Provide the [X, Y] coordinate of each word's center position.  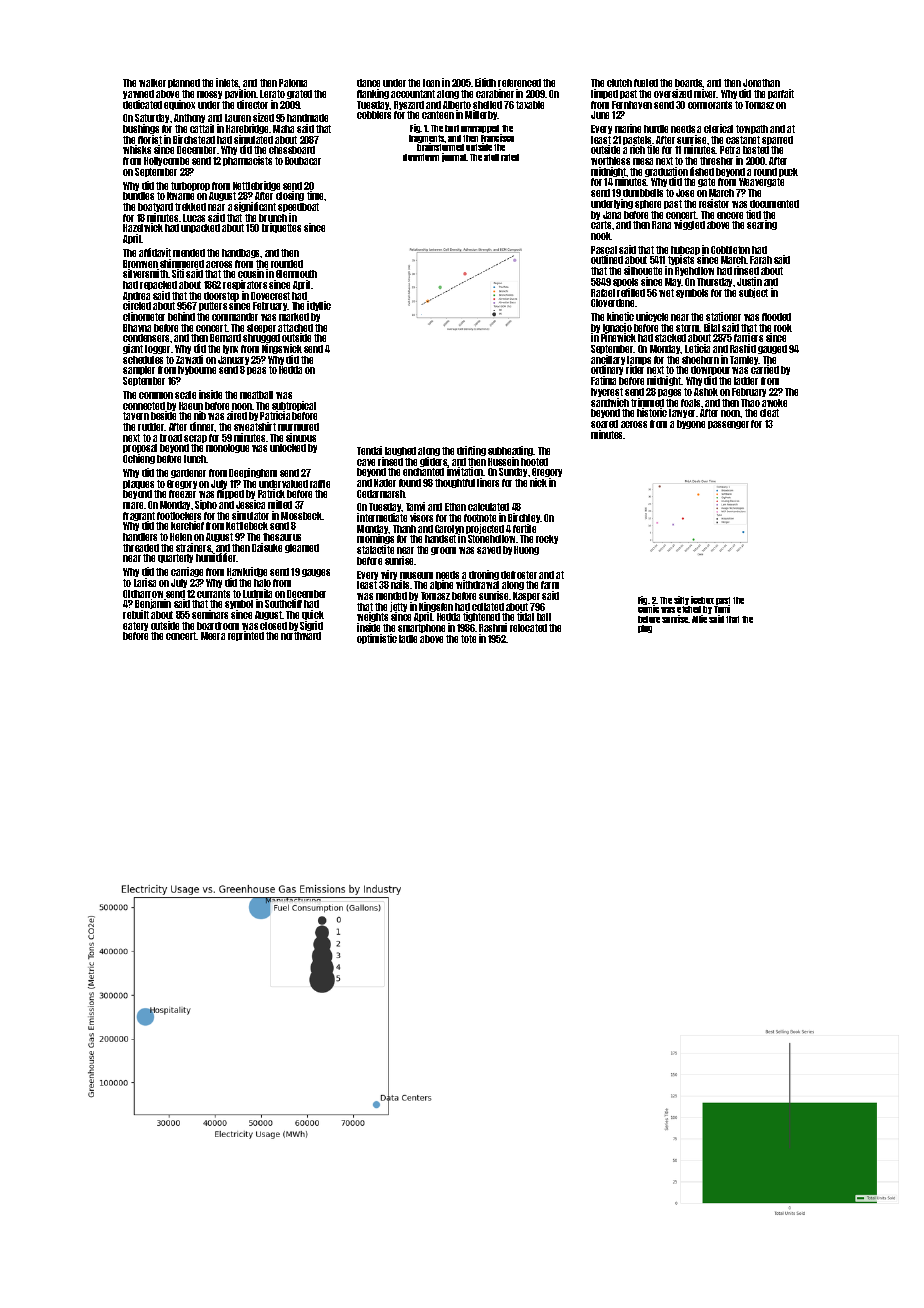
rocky [547, 539]
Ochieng [139, 459]
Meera [213, 636]
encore [730, 215]
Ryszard [409, 105]
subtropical [294, 406]
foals [690, 403]
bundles [138, 196]
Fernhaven [632, 105]
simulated [253, 139]
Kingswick [282, 349]
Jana [612, 215]
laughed [400, 451]
